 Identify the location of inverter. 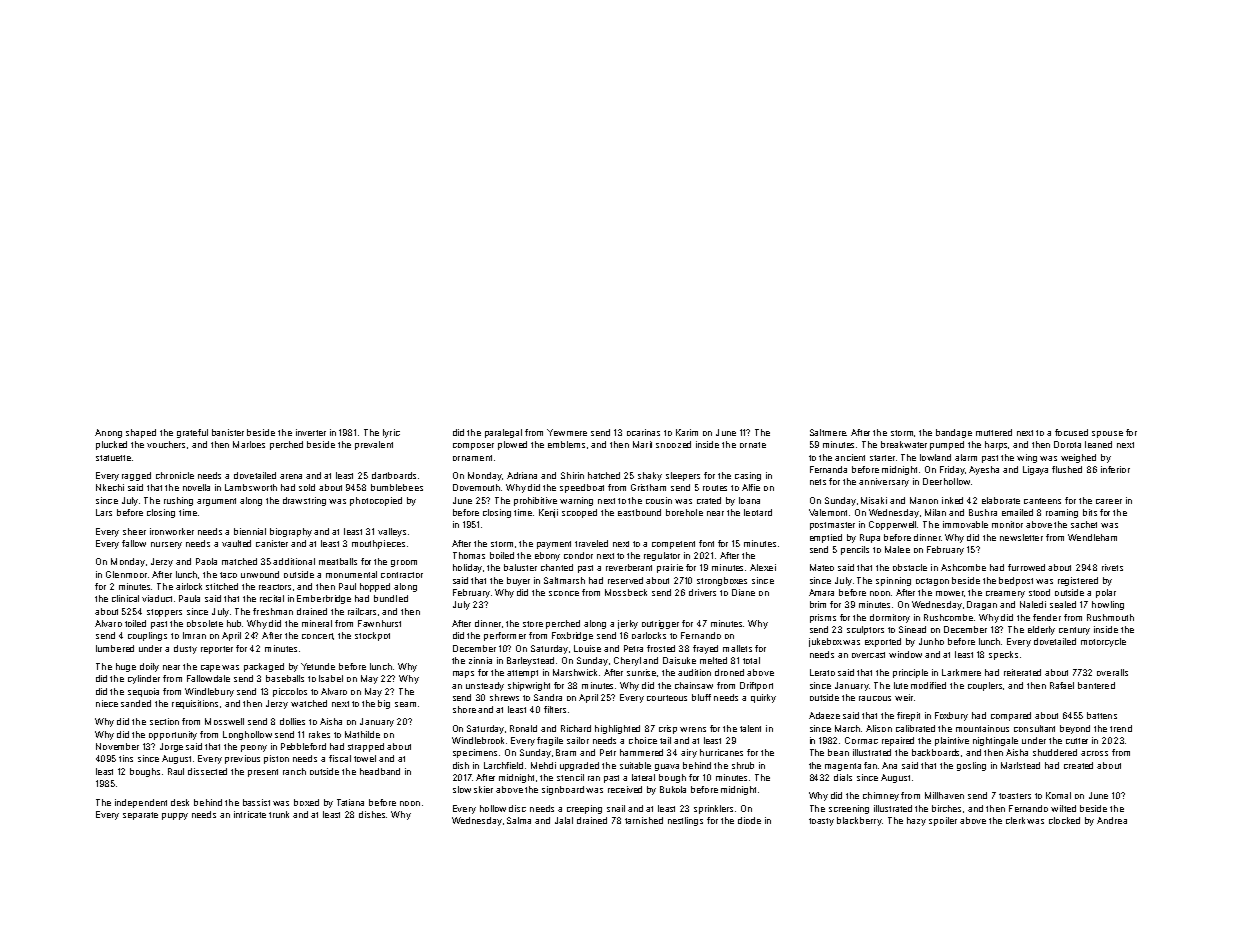
(311, 432).
